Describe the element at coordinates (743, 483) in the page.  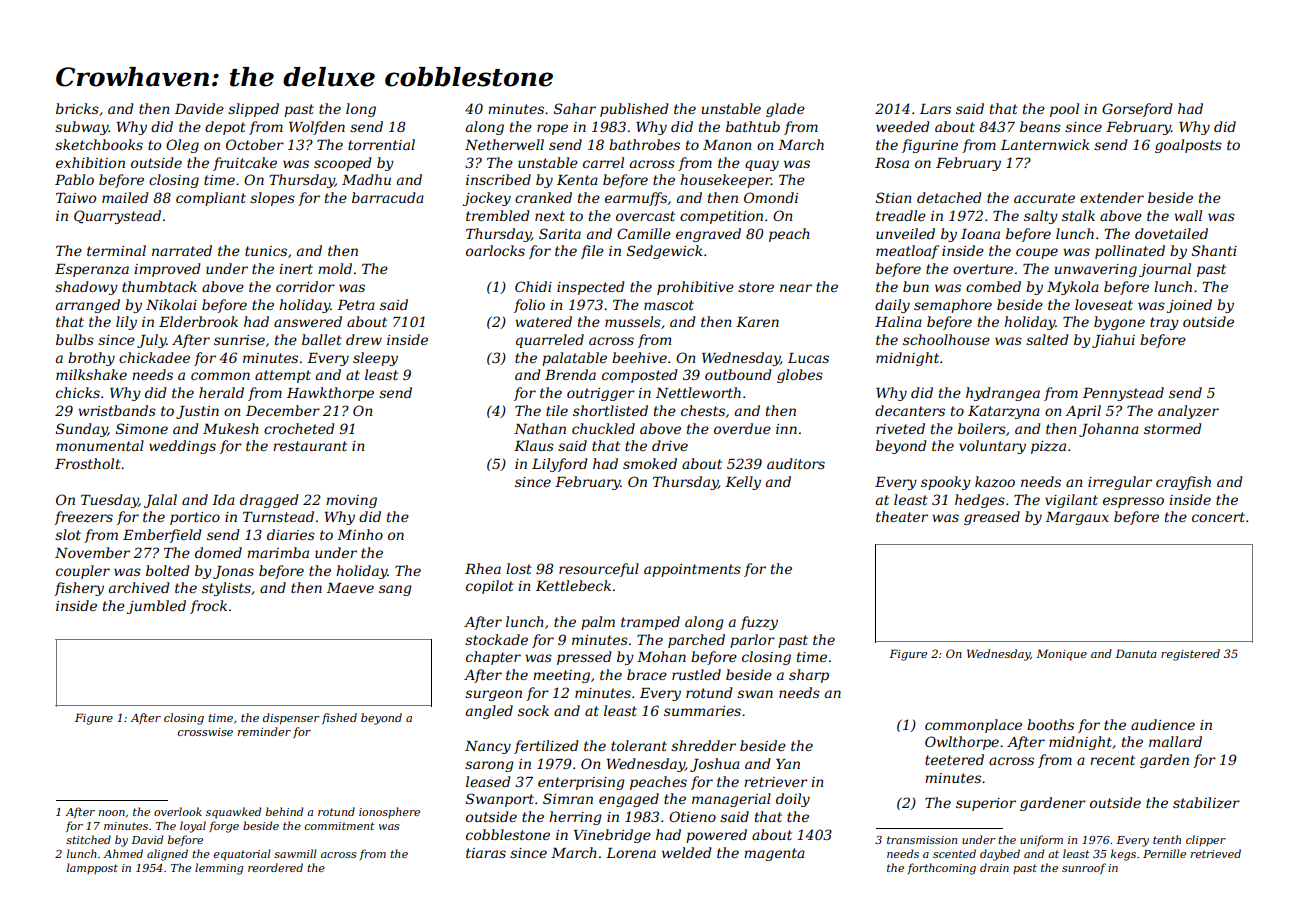
I see `Kelly` at that location.
